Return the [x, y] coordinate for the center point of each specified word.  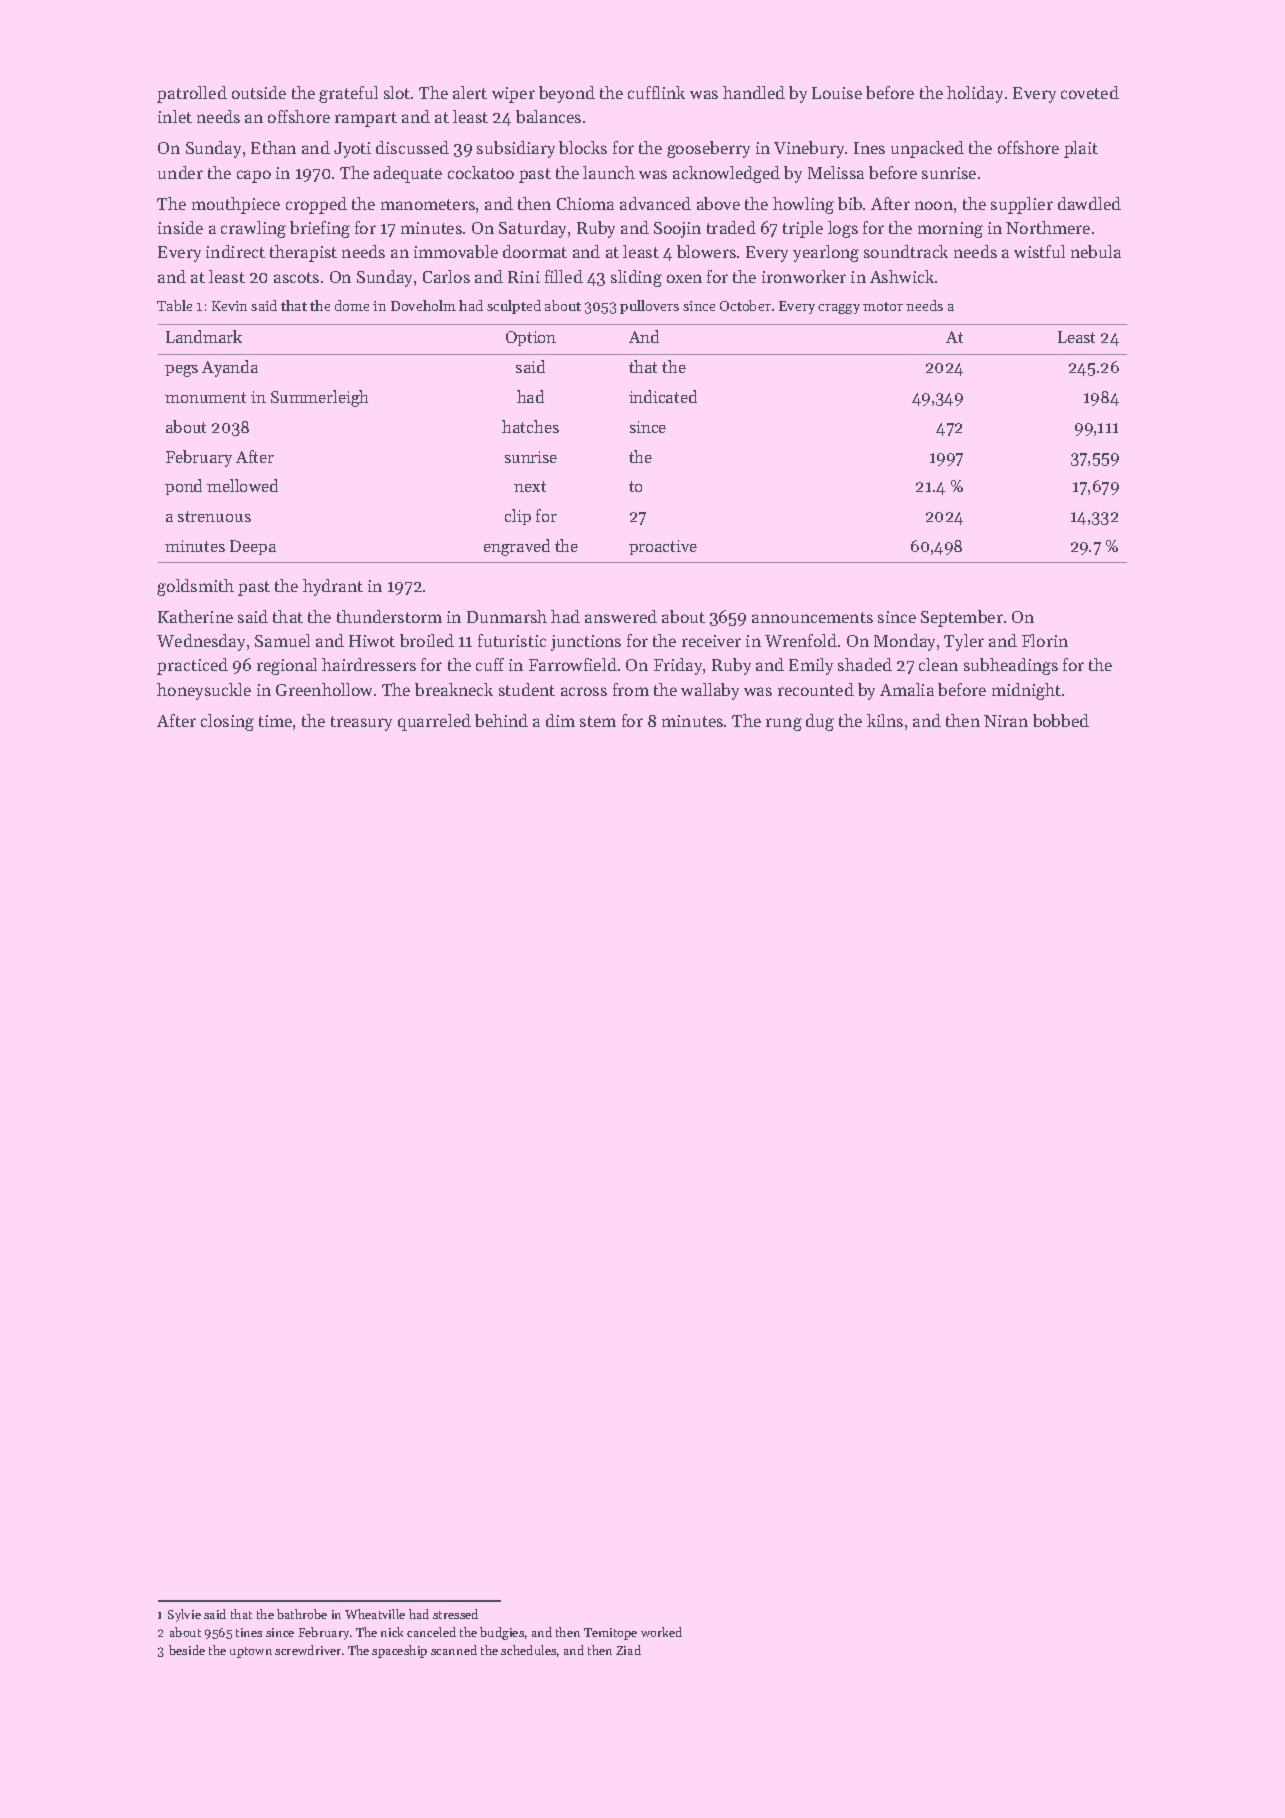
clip [518, 517]
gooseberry [708, 149]
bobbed [1061, 720]
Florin [1045, 640]
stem [598, 721]
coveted [1090, 92]
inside [180, 227]
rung [784, 724]
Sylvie [184, 1615]
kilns [885, 720]
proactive [663, 547]
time [275, 721]
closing [227, 722]
